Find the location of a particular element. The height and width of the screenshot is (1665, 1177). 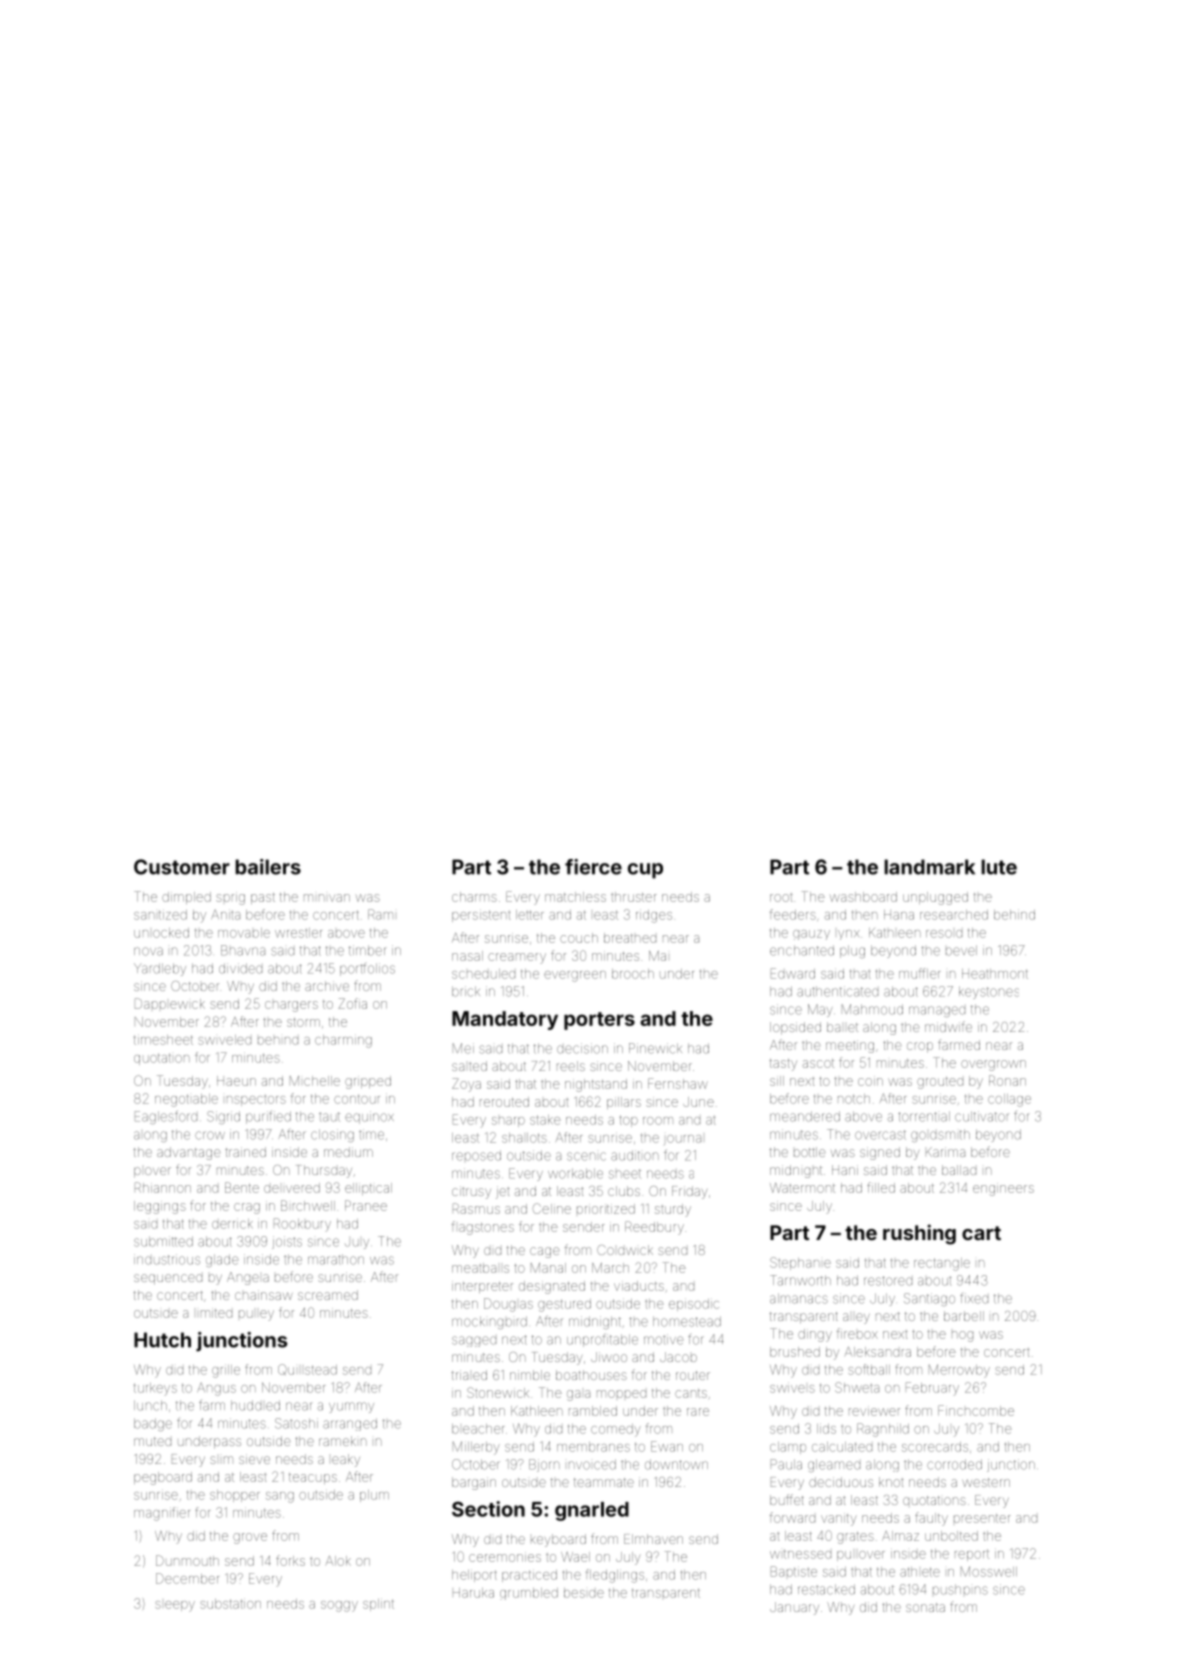

landmark is located at coordinates (929, 867).
